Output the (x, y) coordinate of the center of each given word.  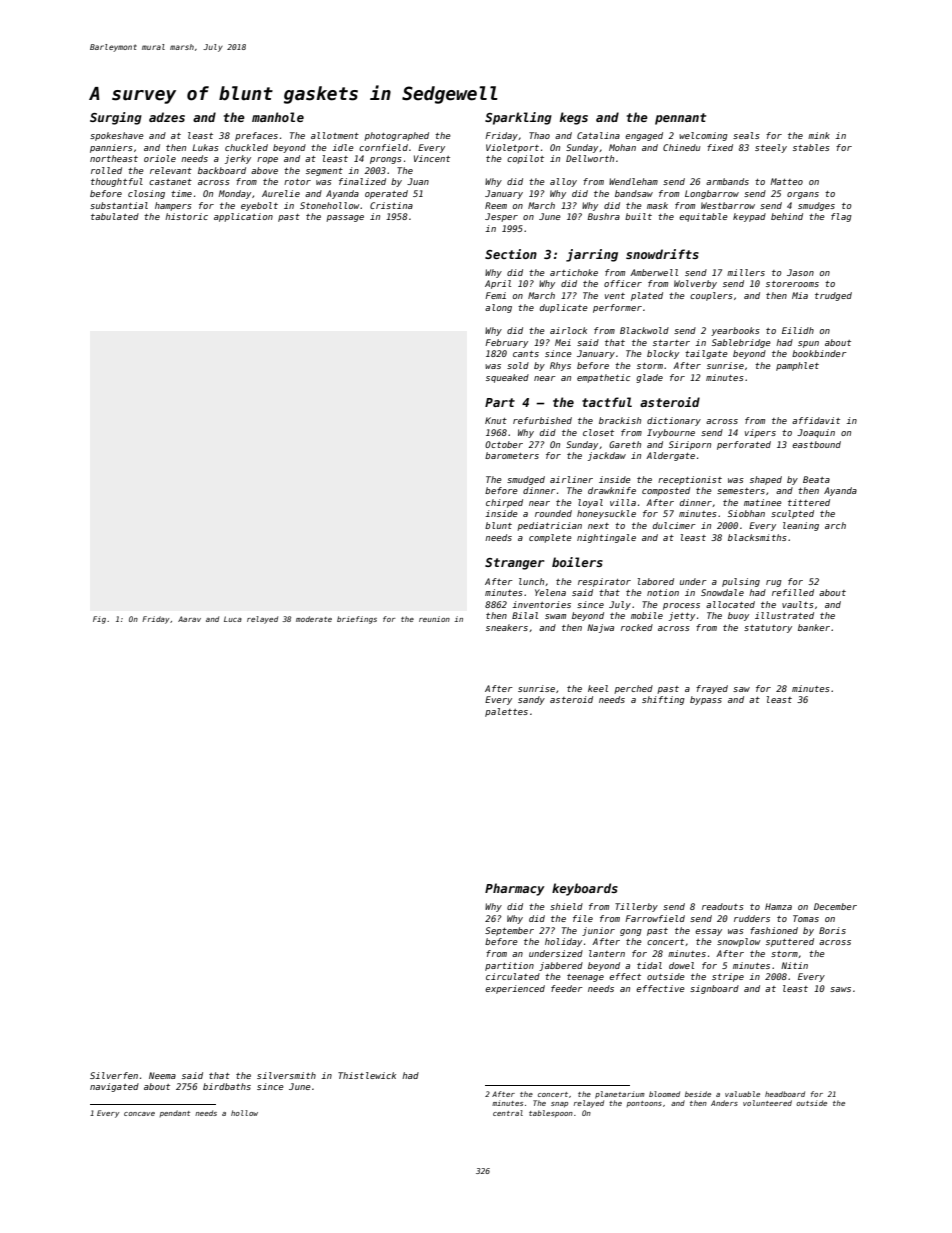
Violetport (512, 148)
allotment (335, 135)
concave (139, 1114)
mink (819, 135)
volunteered (767, 1103)
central (508, 1113)
